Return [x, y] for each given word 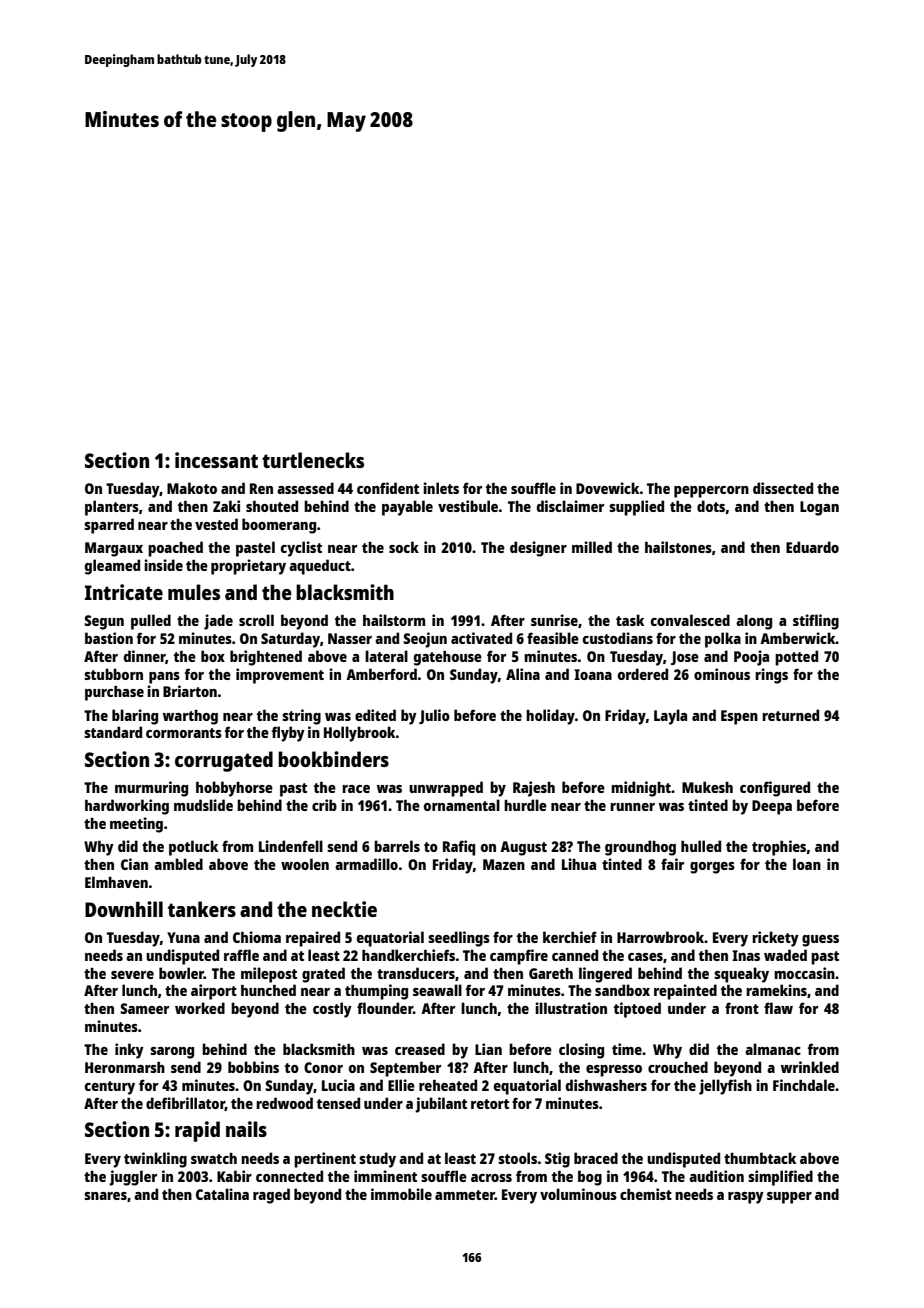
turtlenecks [313, 460]
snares [105, 1196]
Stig [557, 1160]
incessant [216, 460]
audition [716, 1176]
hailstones [678, 547]
